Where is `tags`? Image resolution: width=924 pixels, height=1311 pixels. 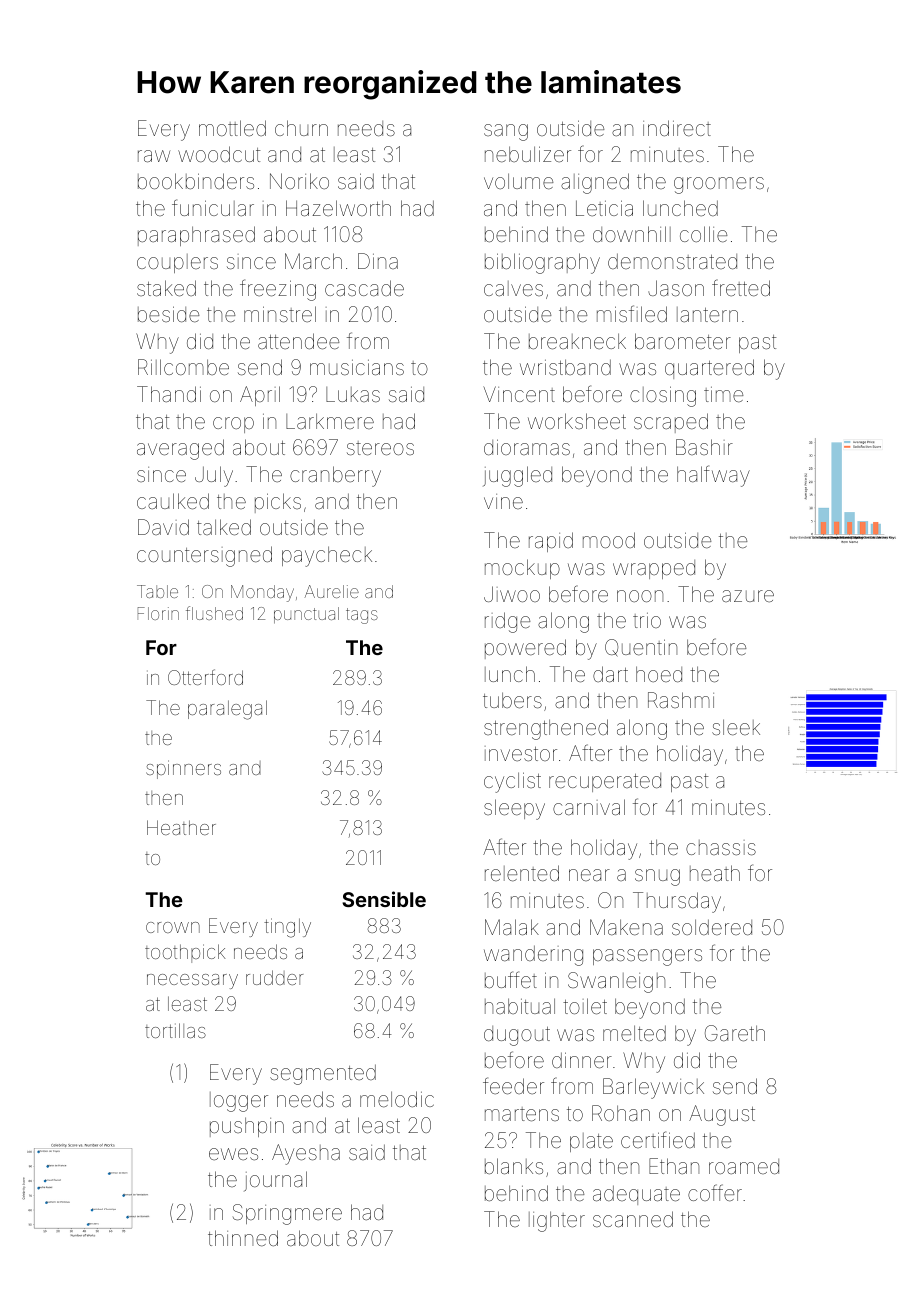 tags is located at coordinates (362, 616).
